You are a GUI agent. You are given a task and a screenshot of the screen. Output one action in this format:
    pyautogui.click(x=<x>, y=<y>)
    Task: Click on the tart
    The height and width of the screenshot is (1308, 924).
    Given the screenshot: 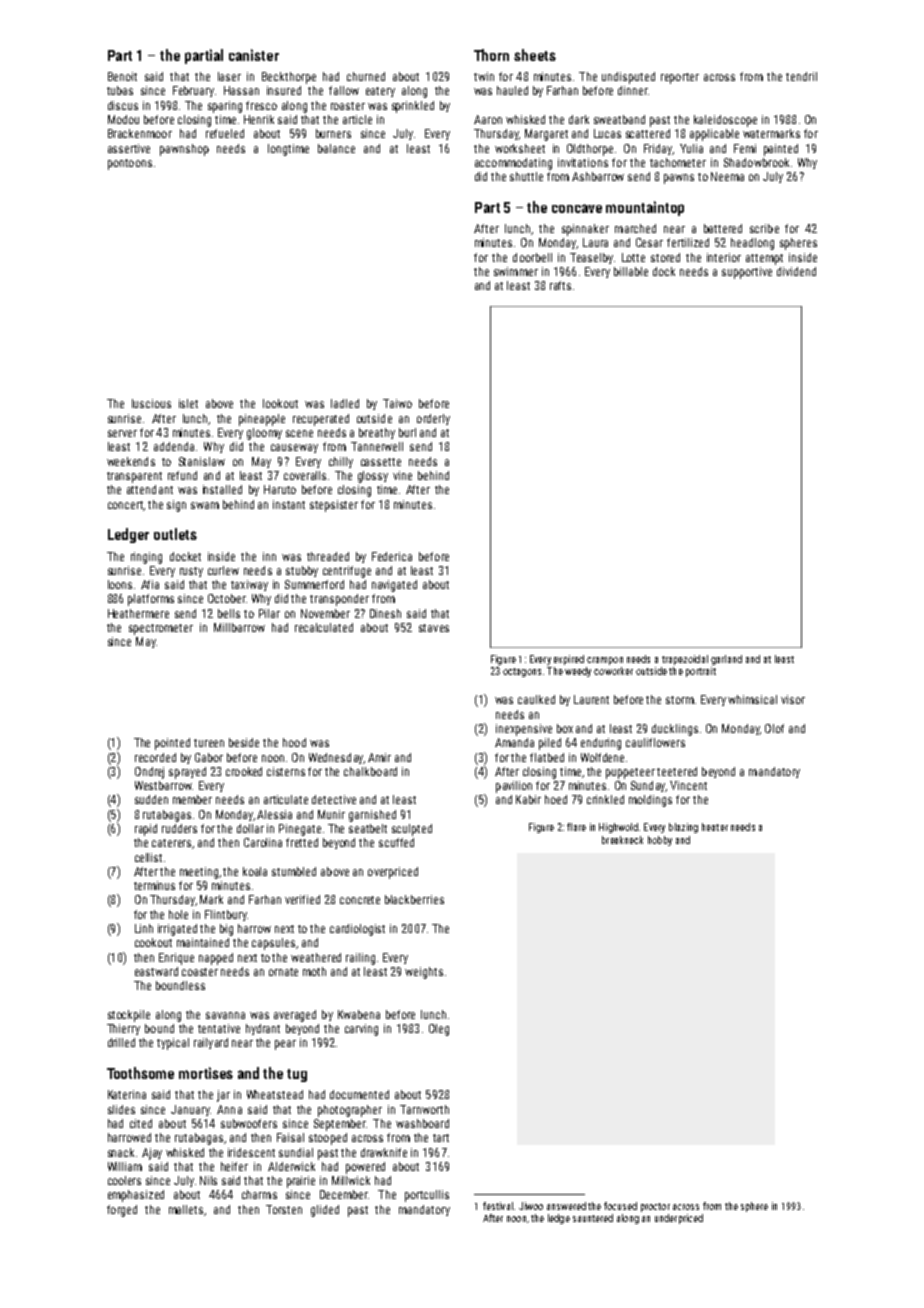 What is the action you would take?
    pyautogui.click(x=441, y=1138)
